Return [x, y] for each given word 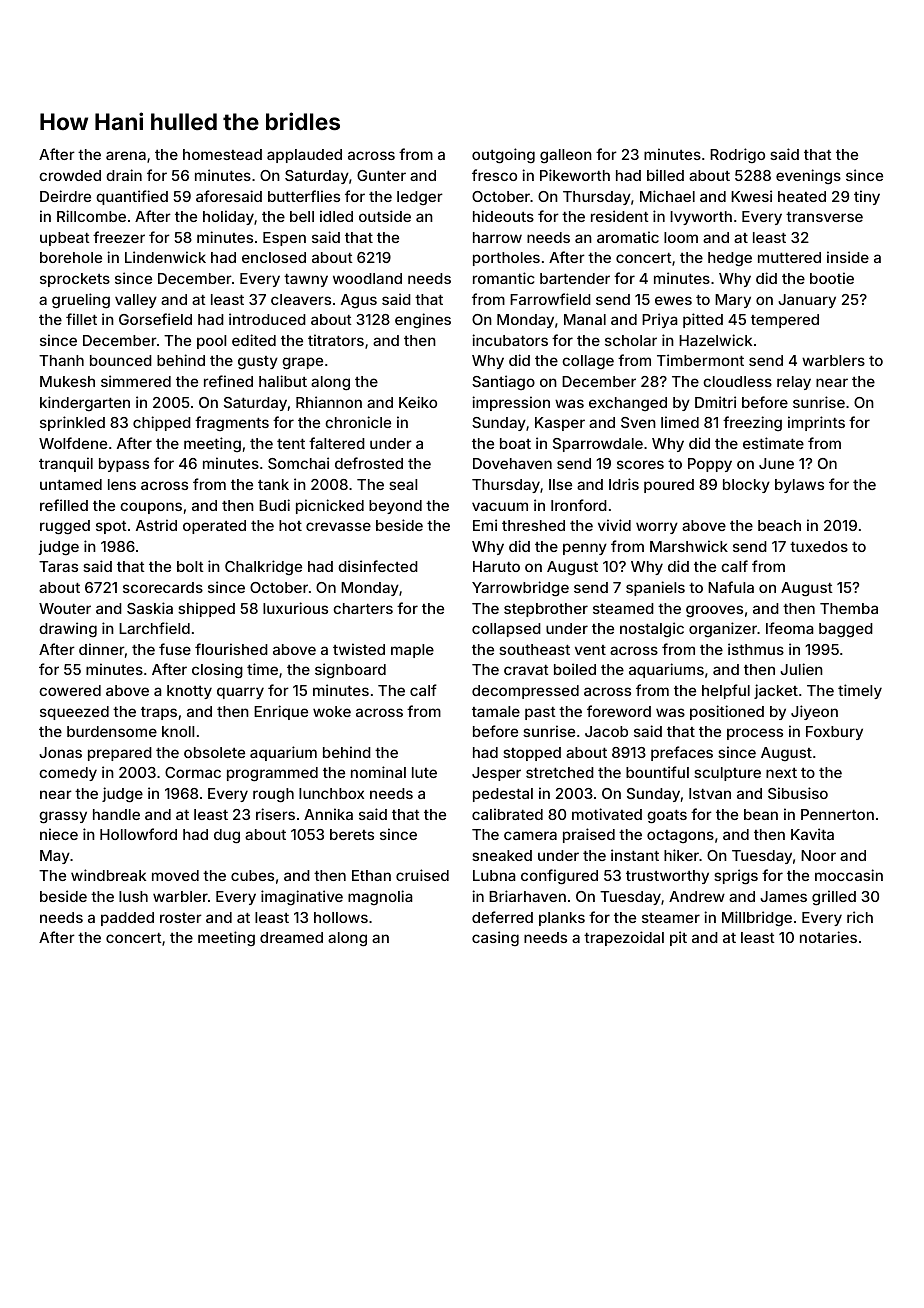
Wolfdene [73, 443]
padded [127, 919]
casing [495, 938]
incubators [510, 340]
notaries [828, 937]
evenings [808, 177]
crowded [70, 175]
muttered [789, 257]
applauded [304, 156]
